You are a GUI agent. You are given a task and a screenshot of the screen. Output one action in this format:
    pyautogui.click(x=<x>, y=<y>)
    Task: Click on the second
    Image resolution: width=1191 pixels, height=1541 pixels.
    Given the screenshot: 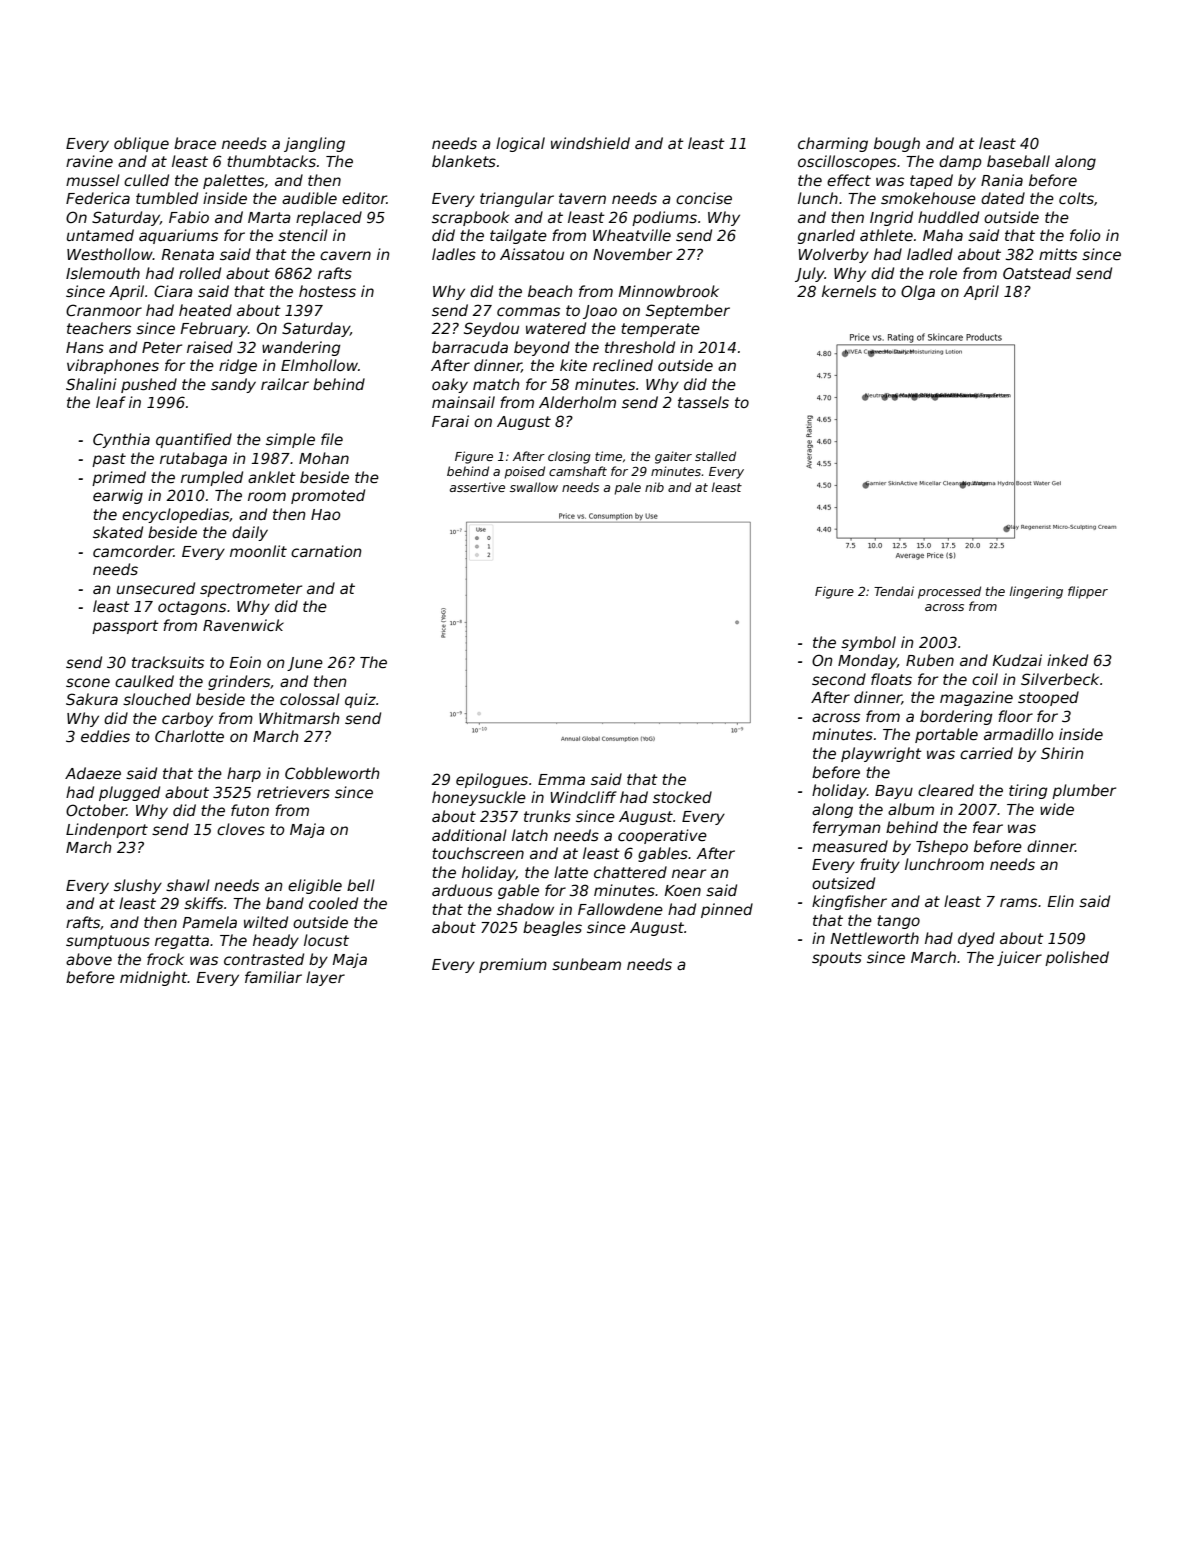 What is the action you would take?
    pyautogui.click(x=839, y=679)
